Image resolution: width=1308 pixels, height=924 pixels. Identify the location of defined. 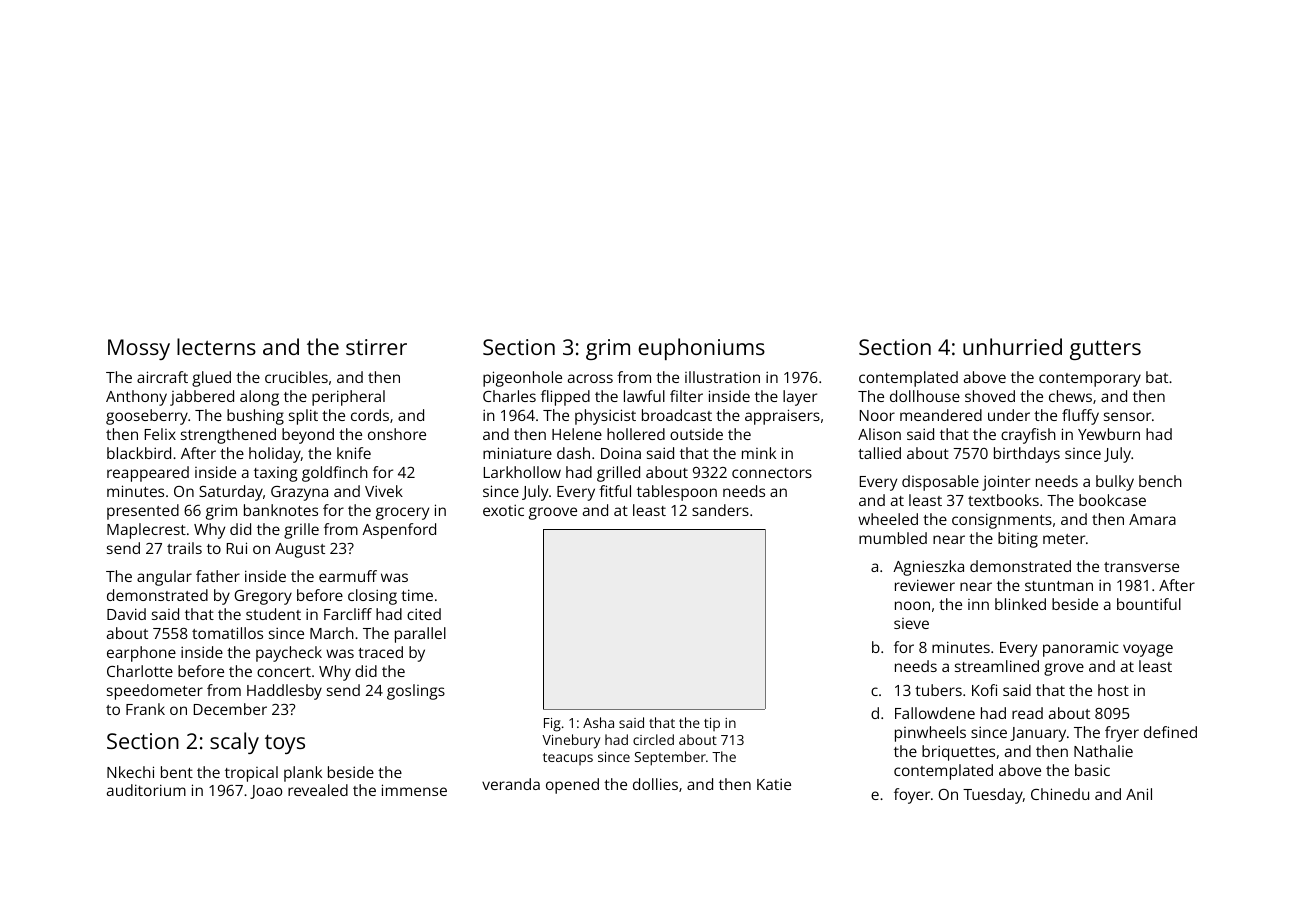
(1170, 732).
